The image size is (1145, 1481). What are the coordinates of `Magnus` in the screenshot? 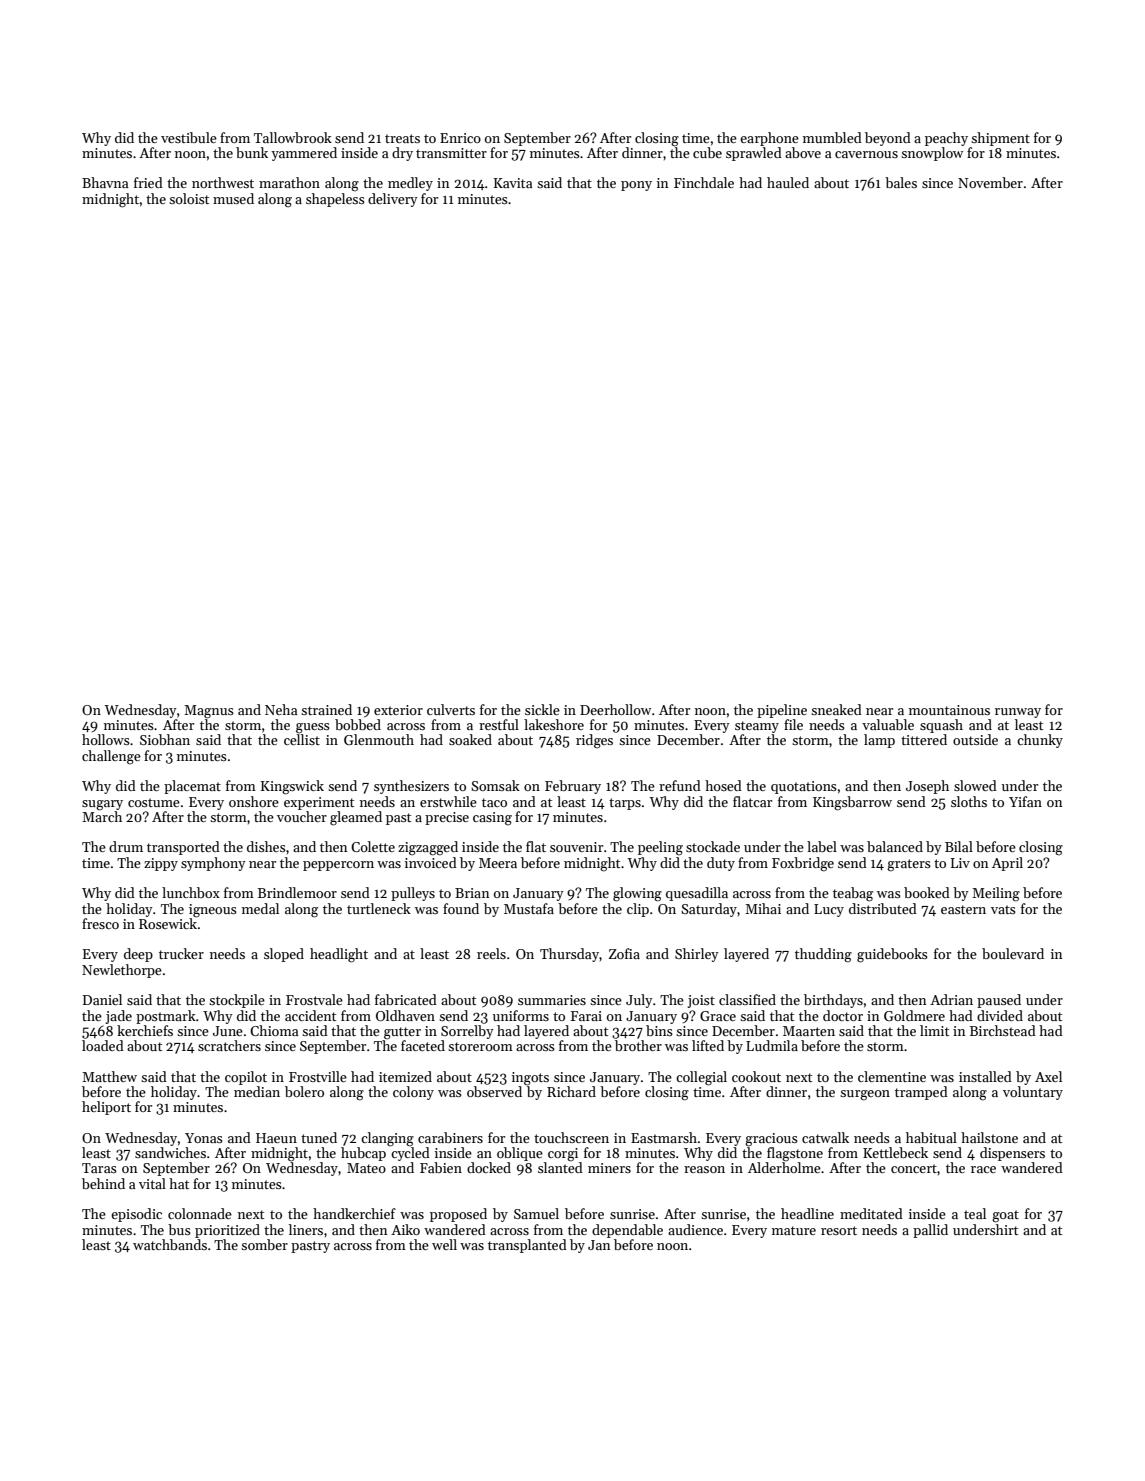 It's located at (209, 712).
